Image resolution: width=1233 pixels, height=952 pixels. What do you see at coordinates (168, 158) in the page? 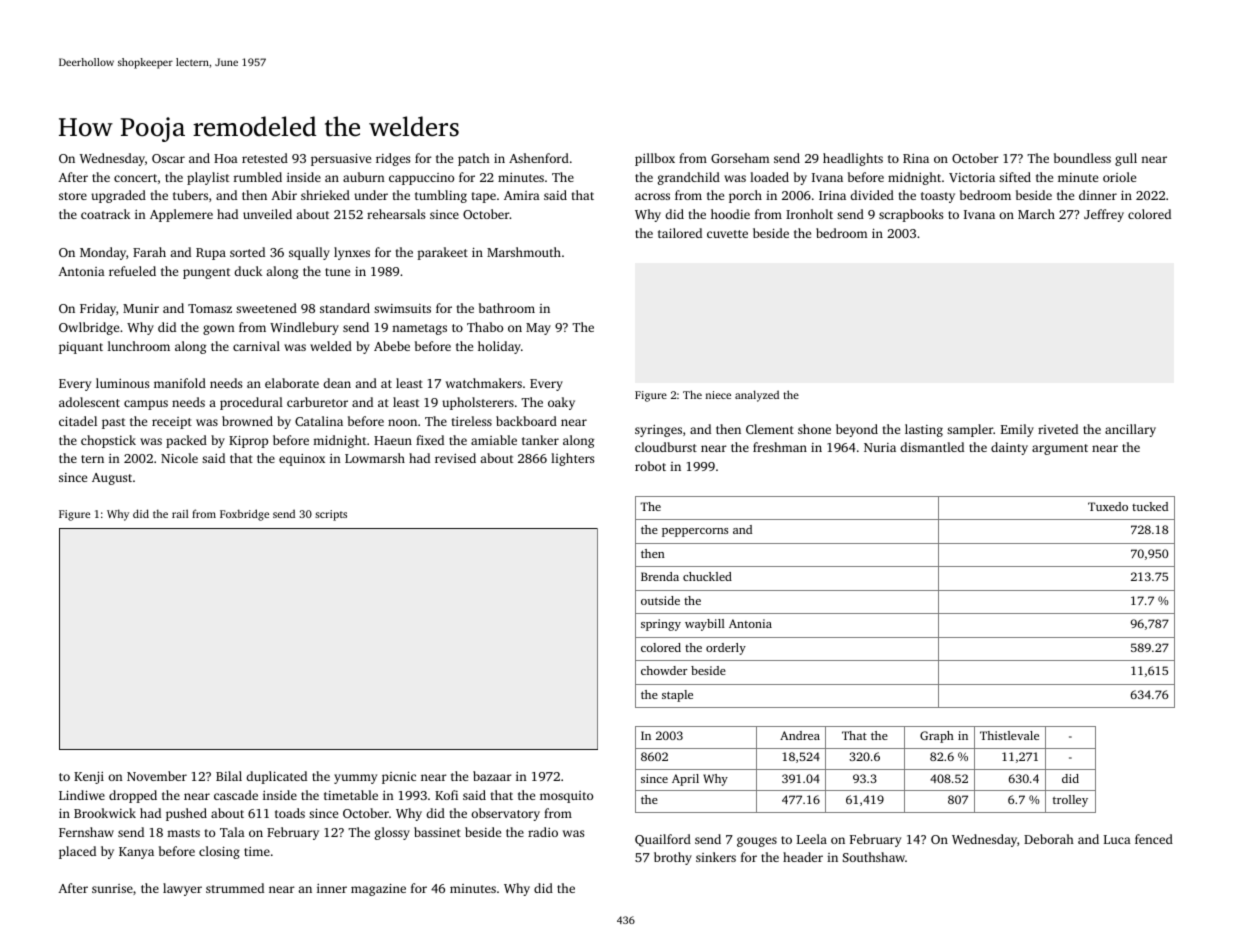
I see `Oscar` at bounding box center [168, 158].
